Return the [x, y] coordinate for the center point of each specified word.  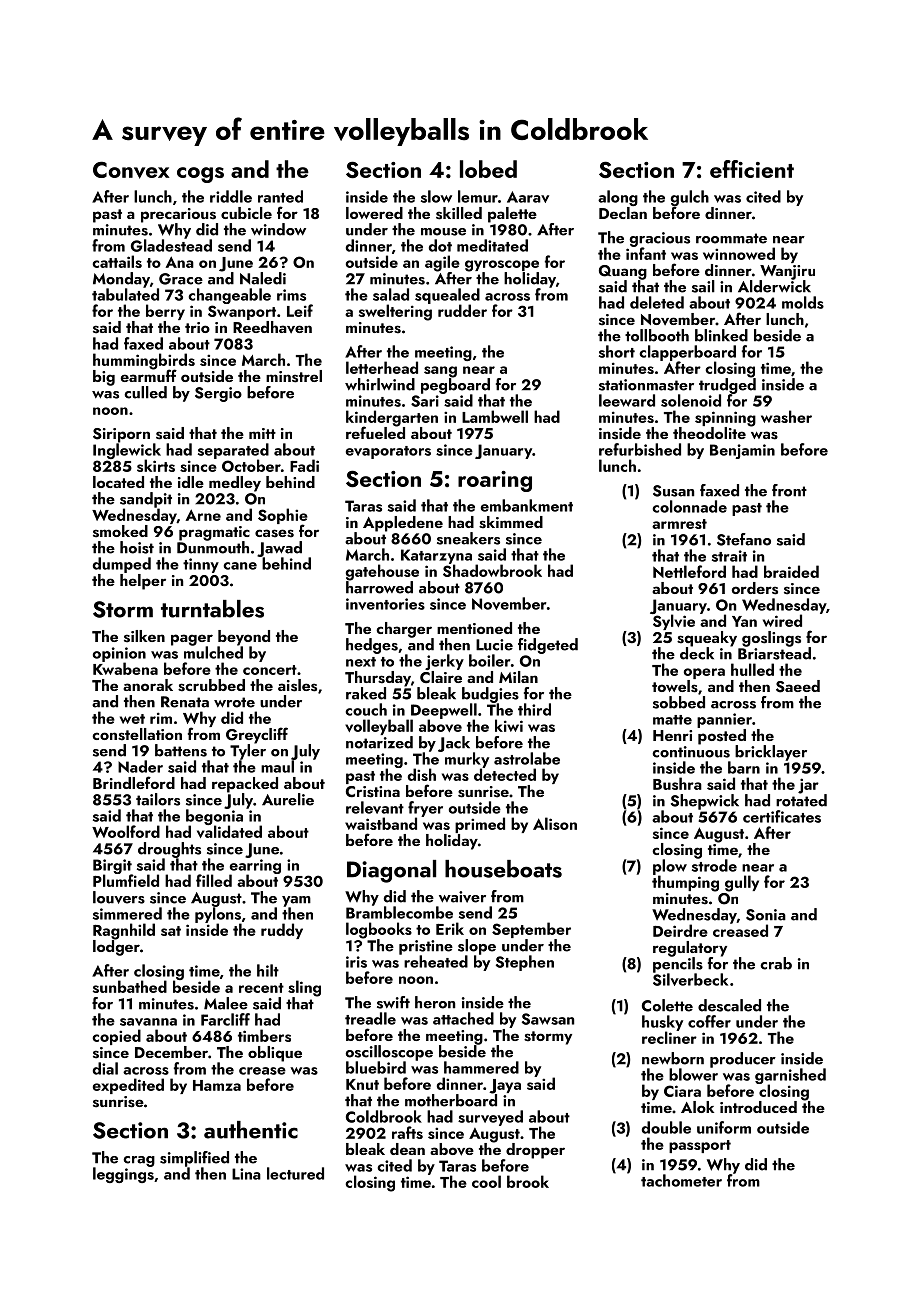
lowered [374, 213]
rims [291, 295]
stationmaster [646, 385]
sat [171, 931]
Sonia [766, 915]
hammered [481, 1067]
